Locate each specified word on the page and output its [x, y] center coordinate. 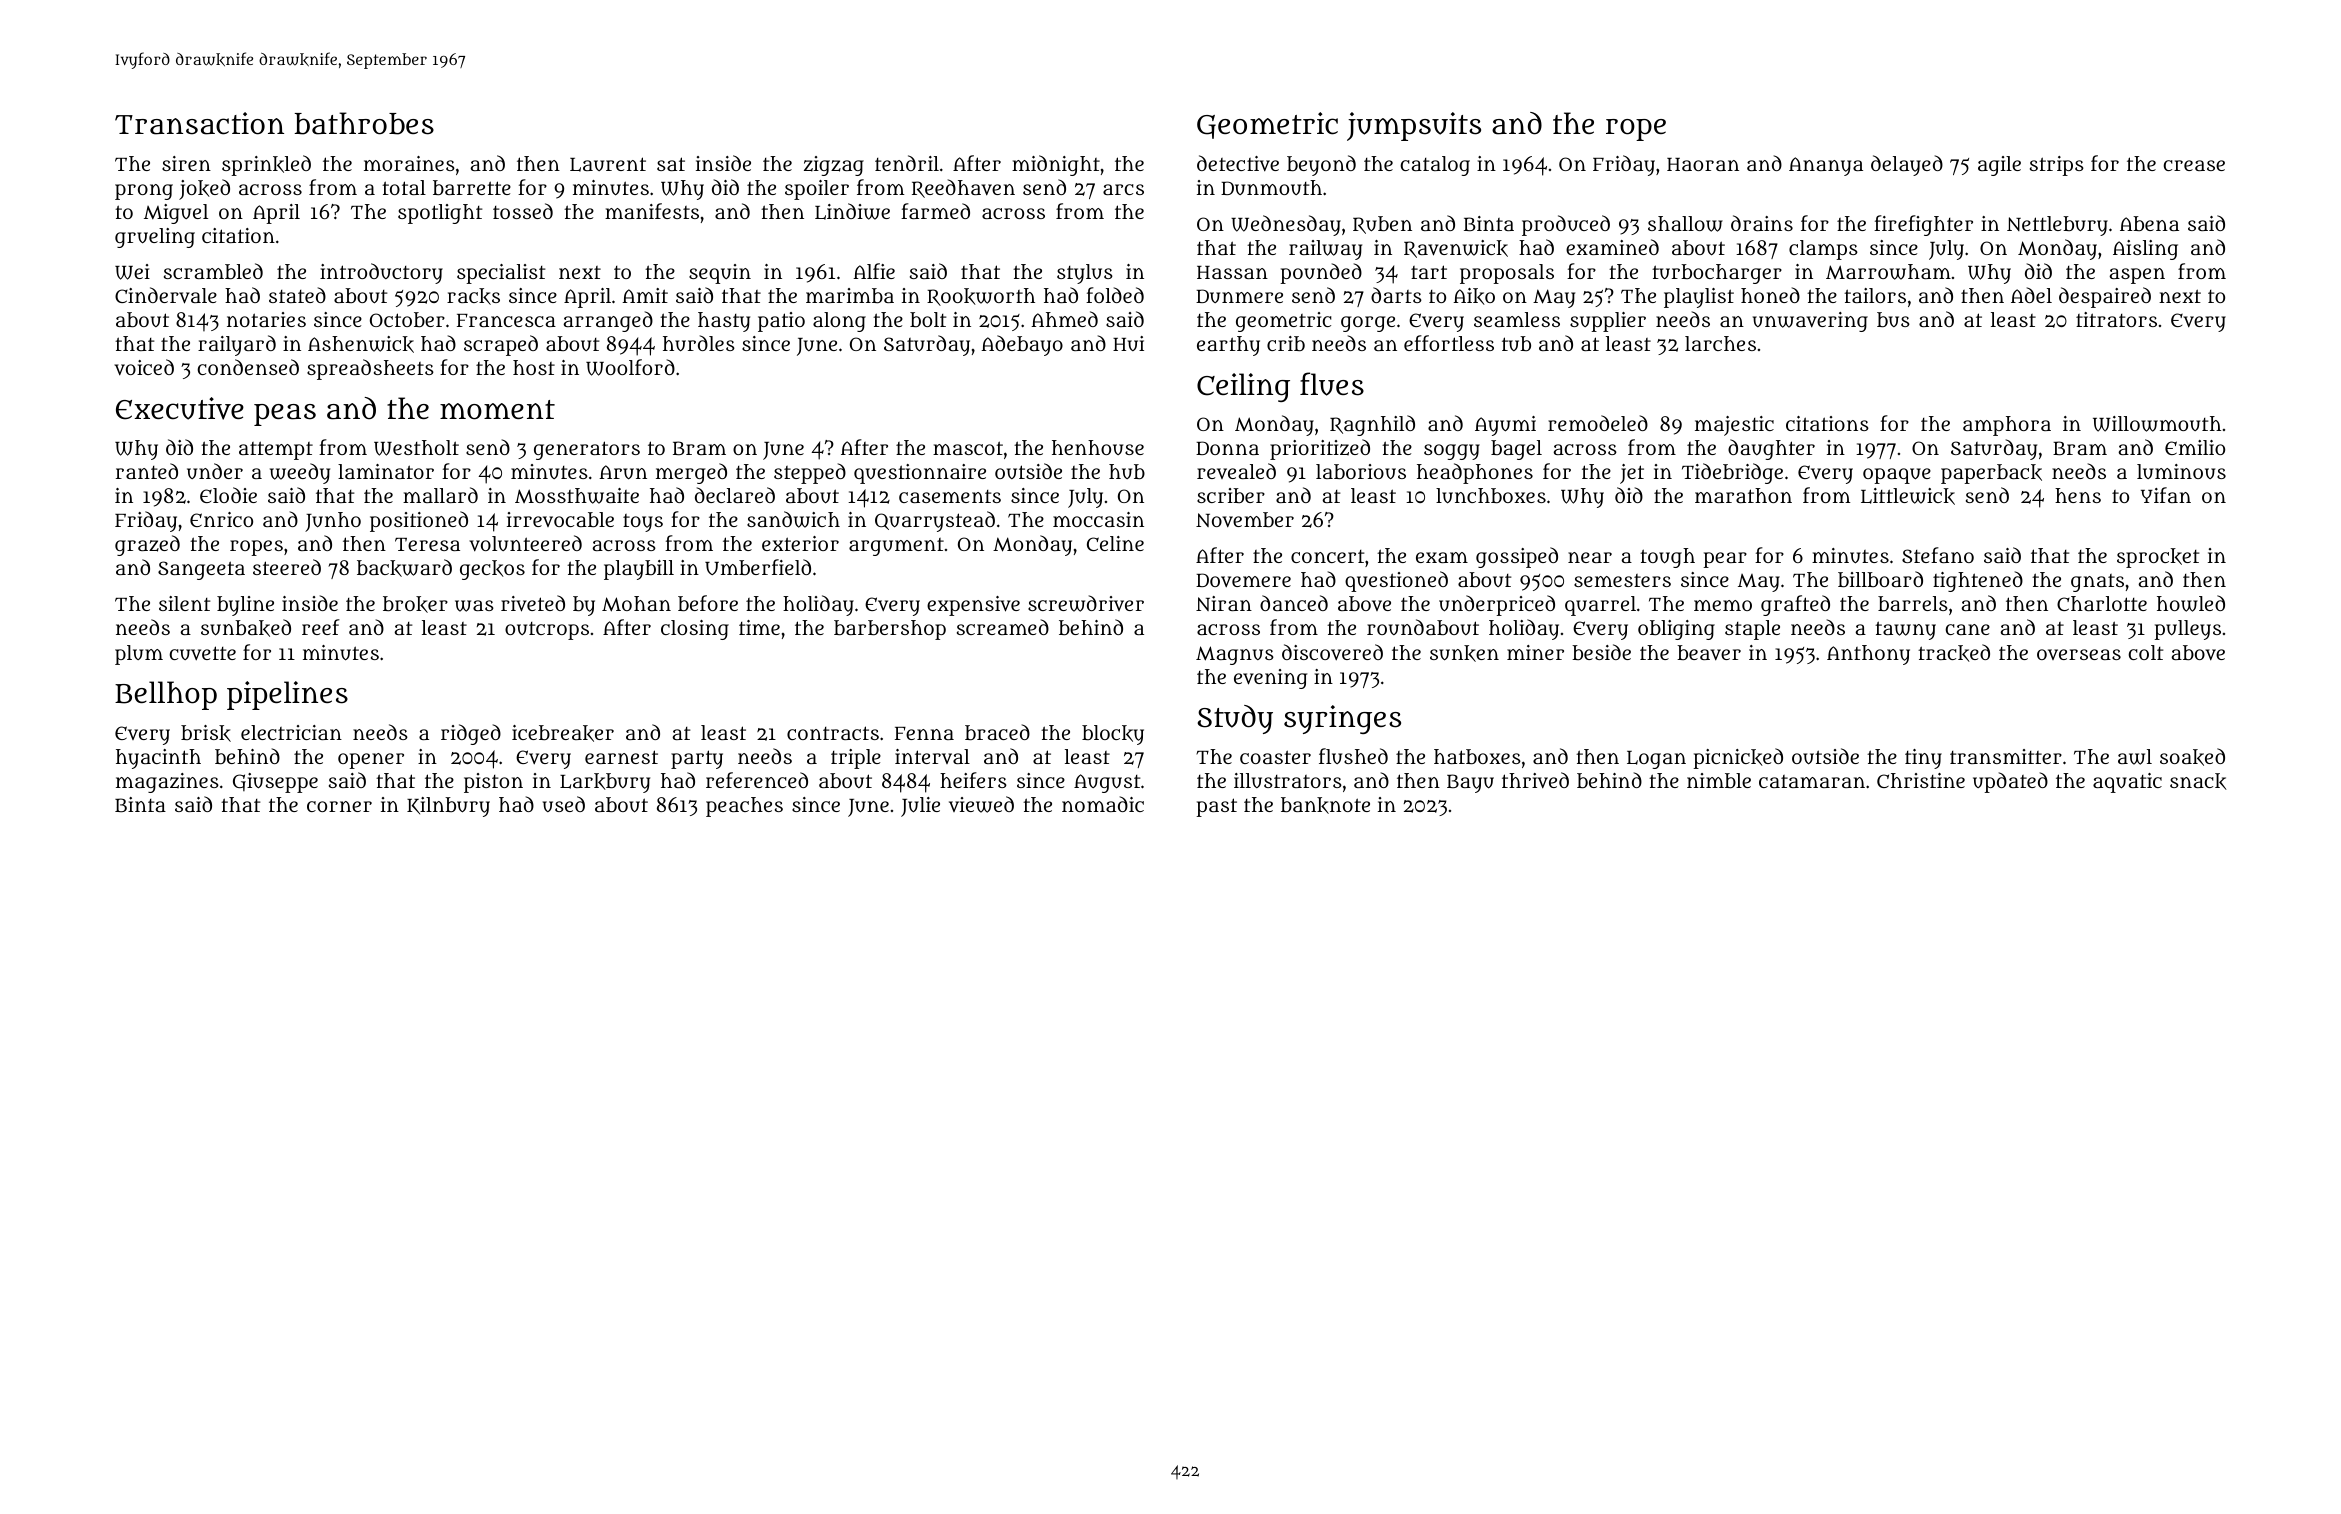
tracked [1954, 653]
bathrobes [364, 123]
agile [1999, 166]
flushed [1353, 756]
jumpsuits [1414, 126]
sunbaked [246, 628]
